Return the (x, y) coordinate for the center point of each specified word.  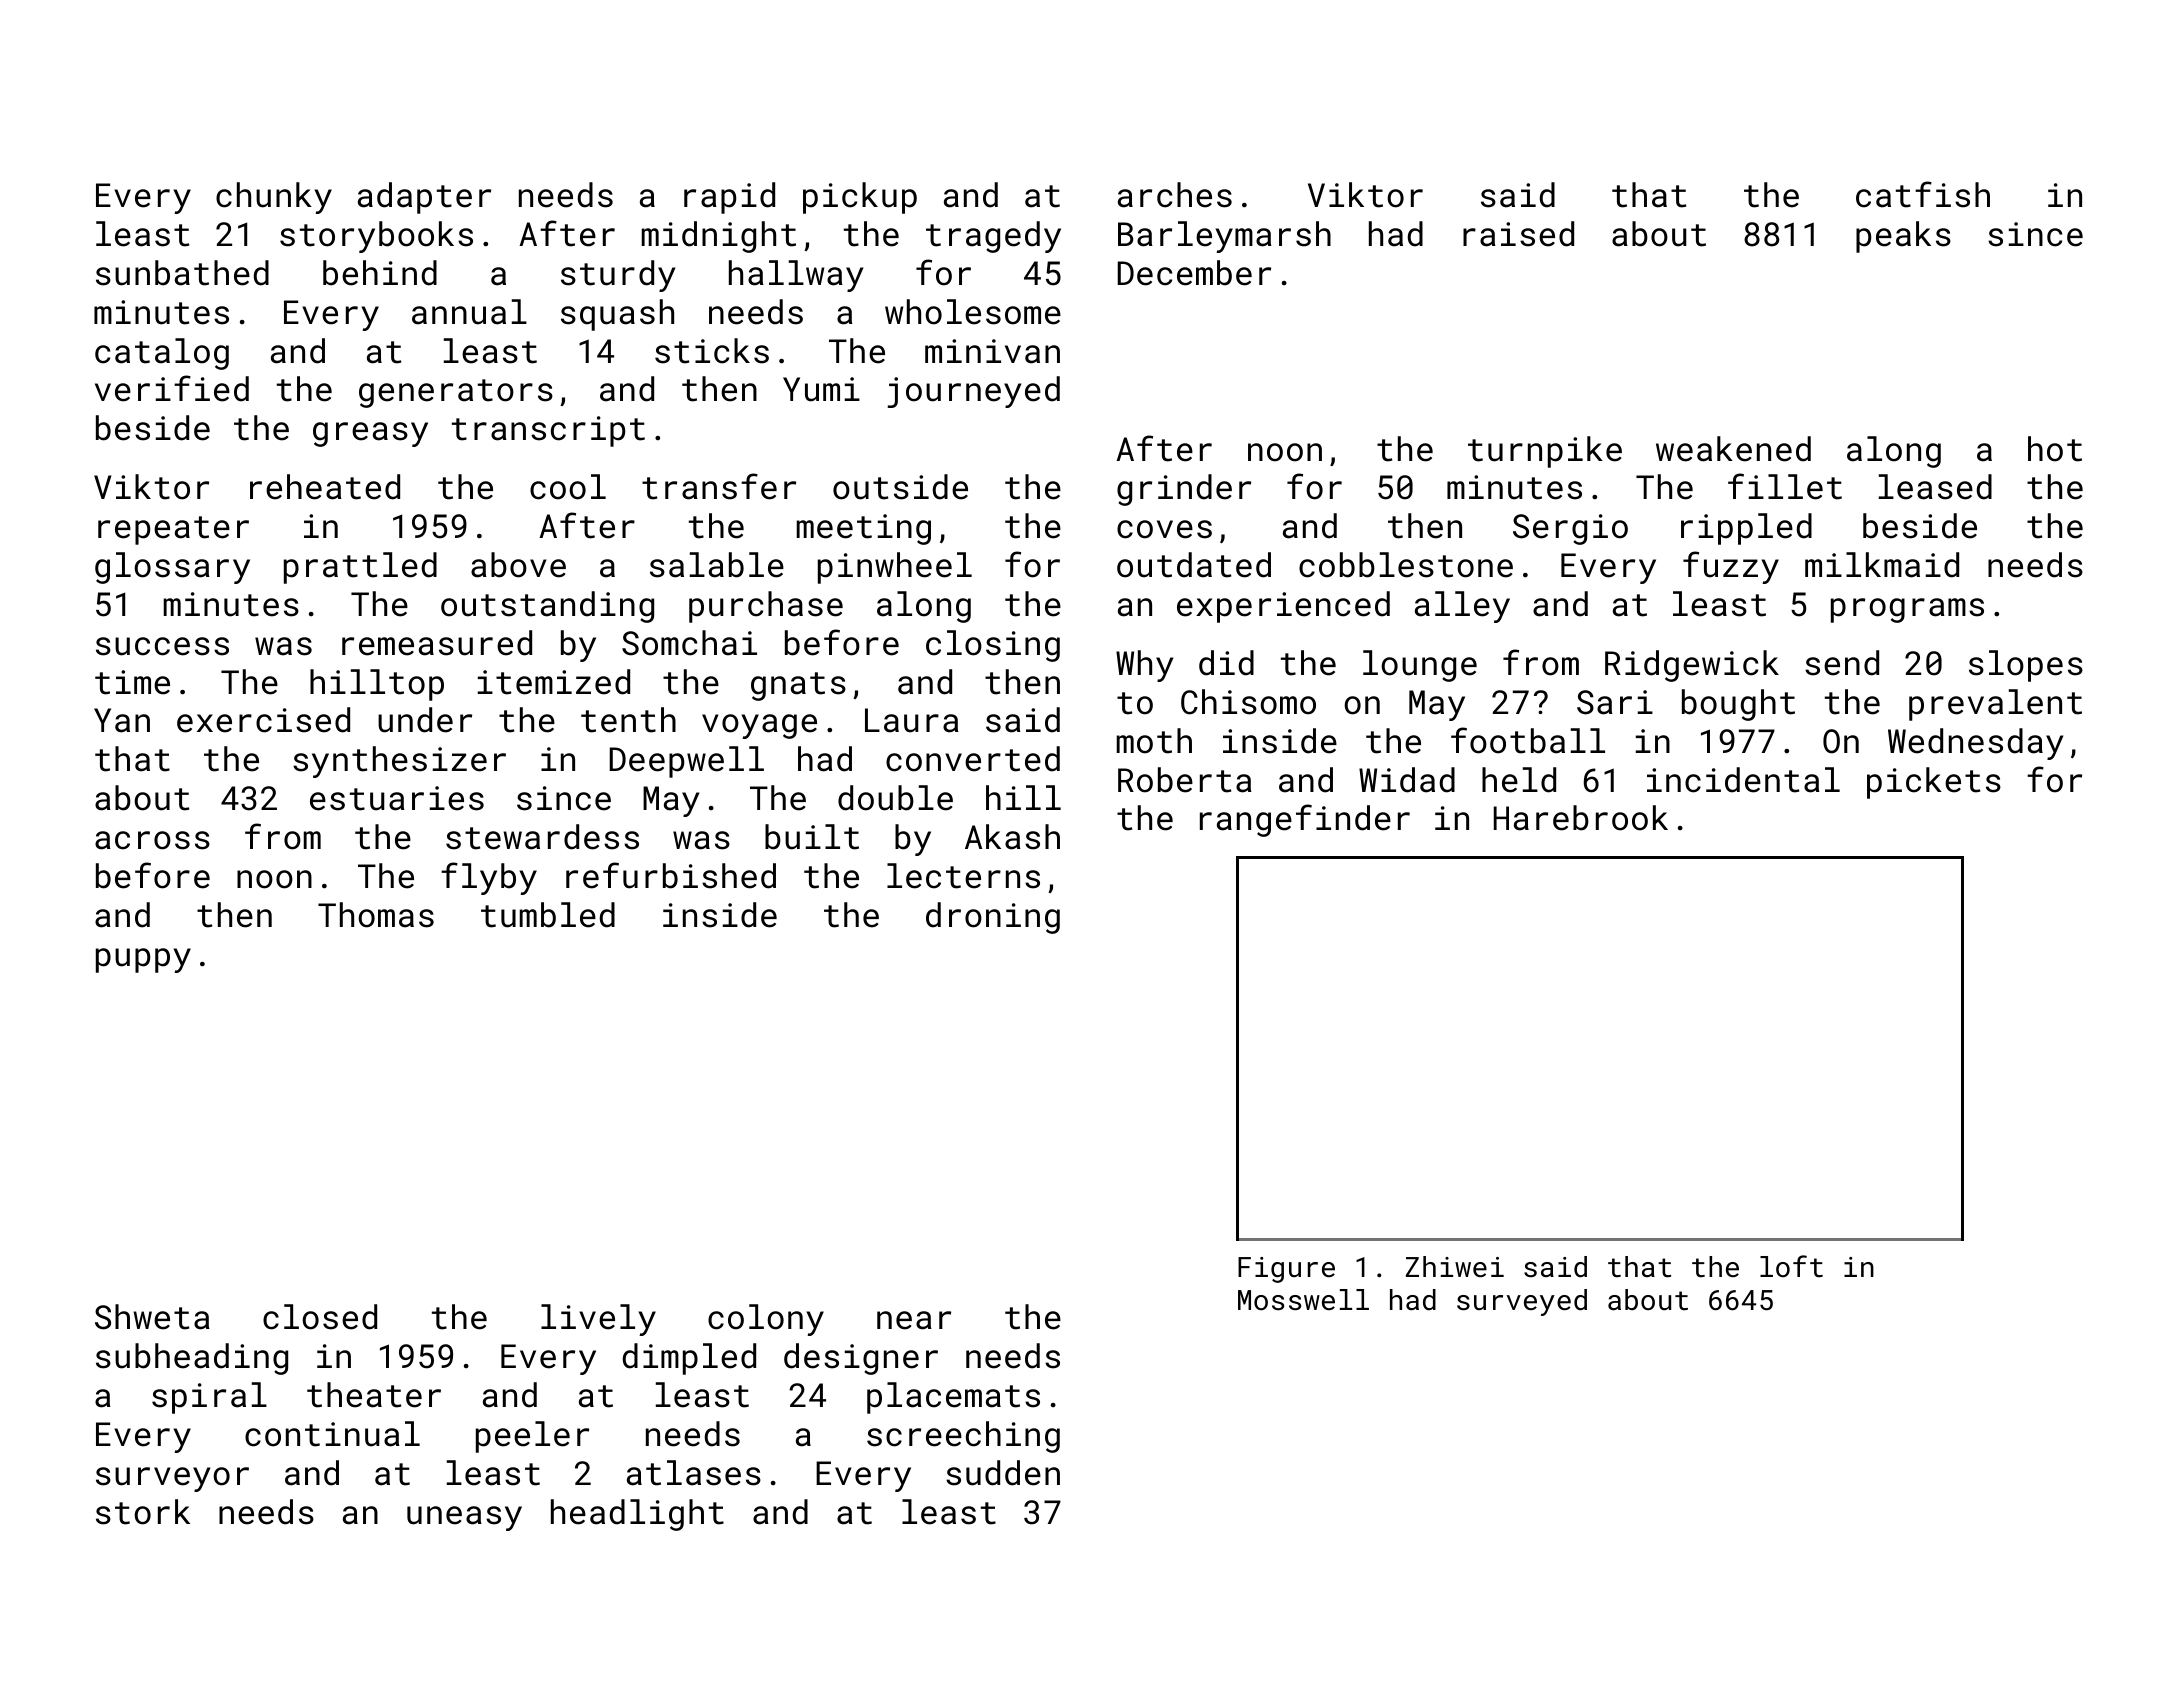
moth (1154, 741)
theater (374, 1395)
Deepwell (687, 762)
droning (993, 918)
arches (1175, 195)
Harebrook (1581, 818)
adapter (424, 198)
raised (1518, 234)
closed (320, 1317)
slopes (2026, 666)
